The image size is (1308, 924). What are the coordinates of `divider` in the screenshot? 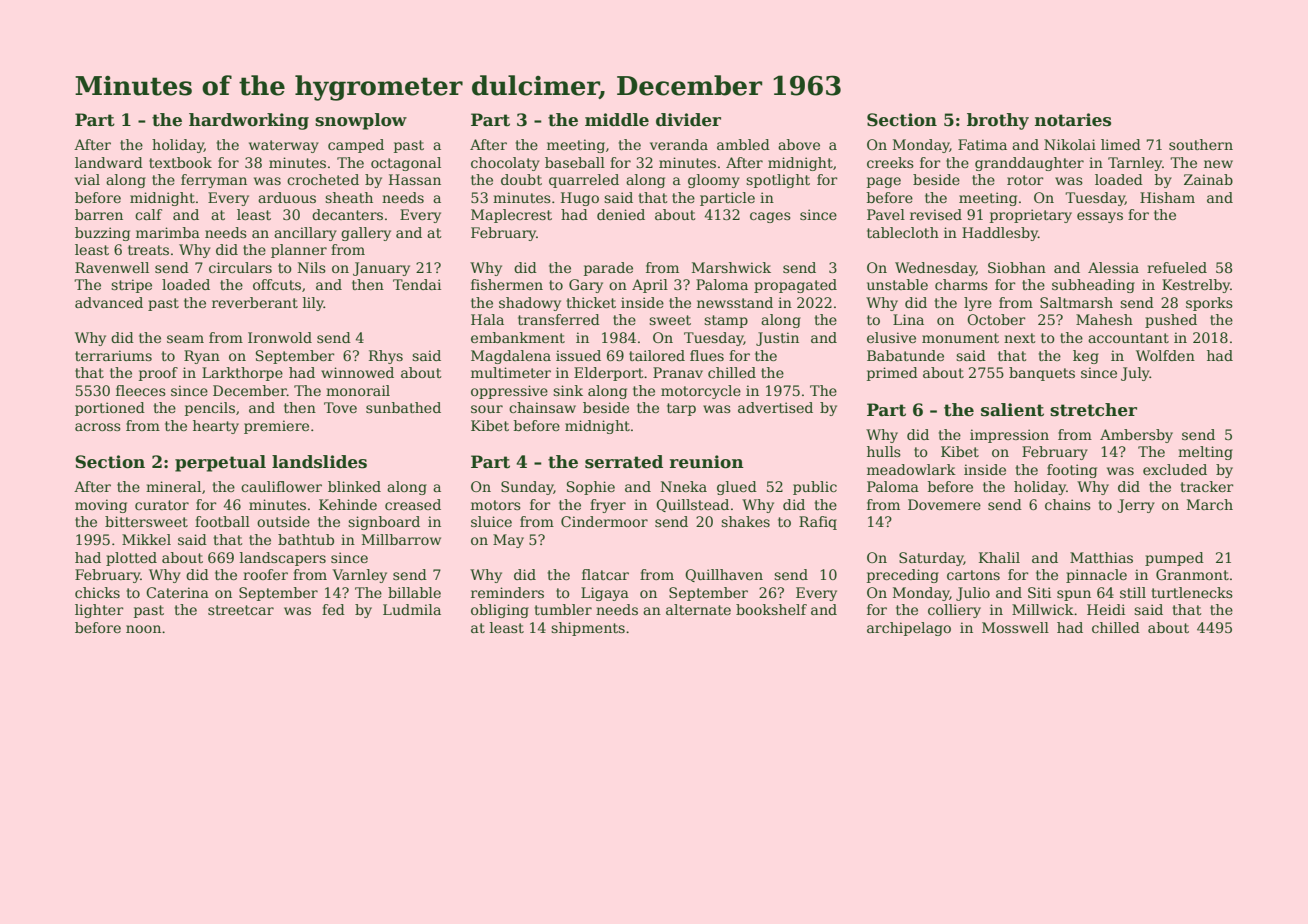 It's located at (688, 120).
